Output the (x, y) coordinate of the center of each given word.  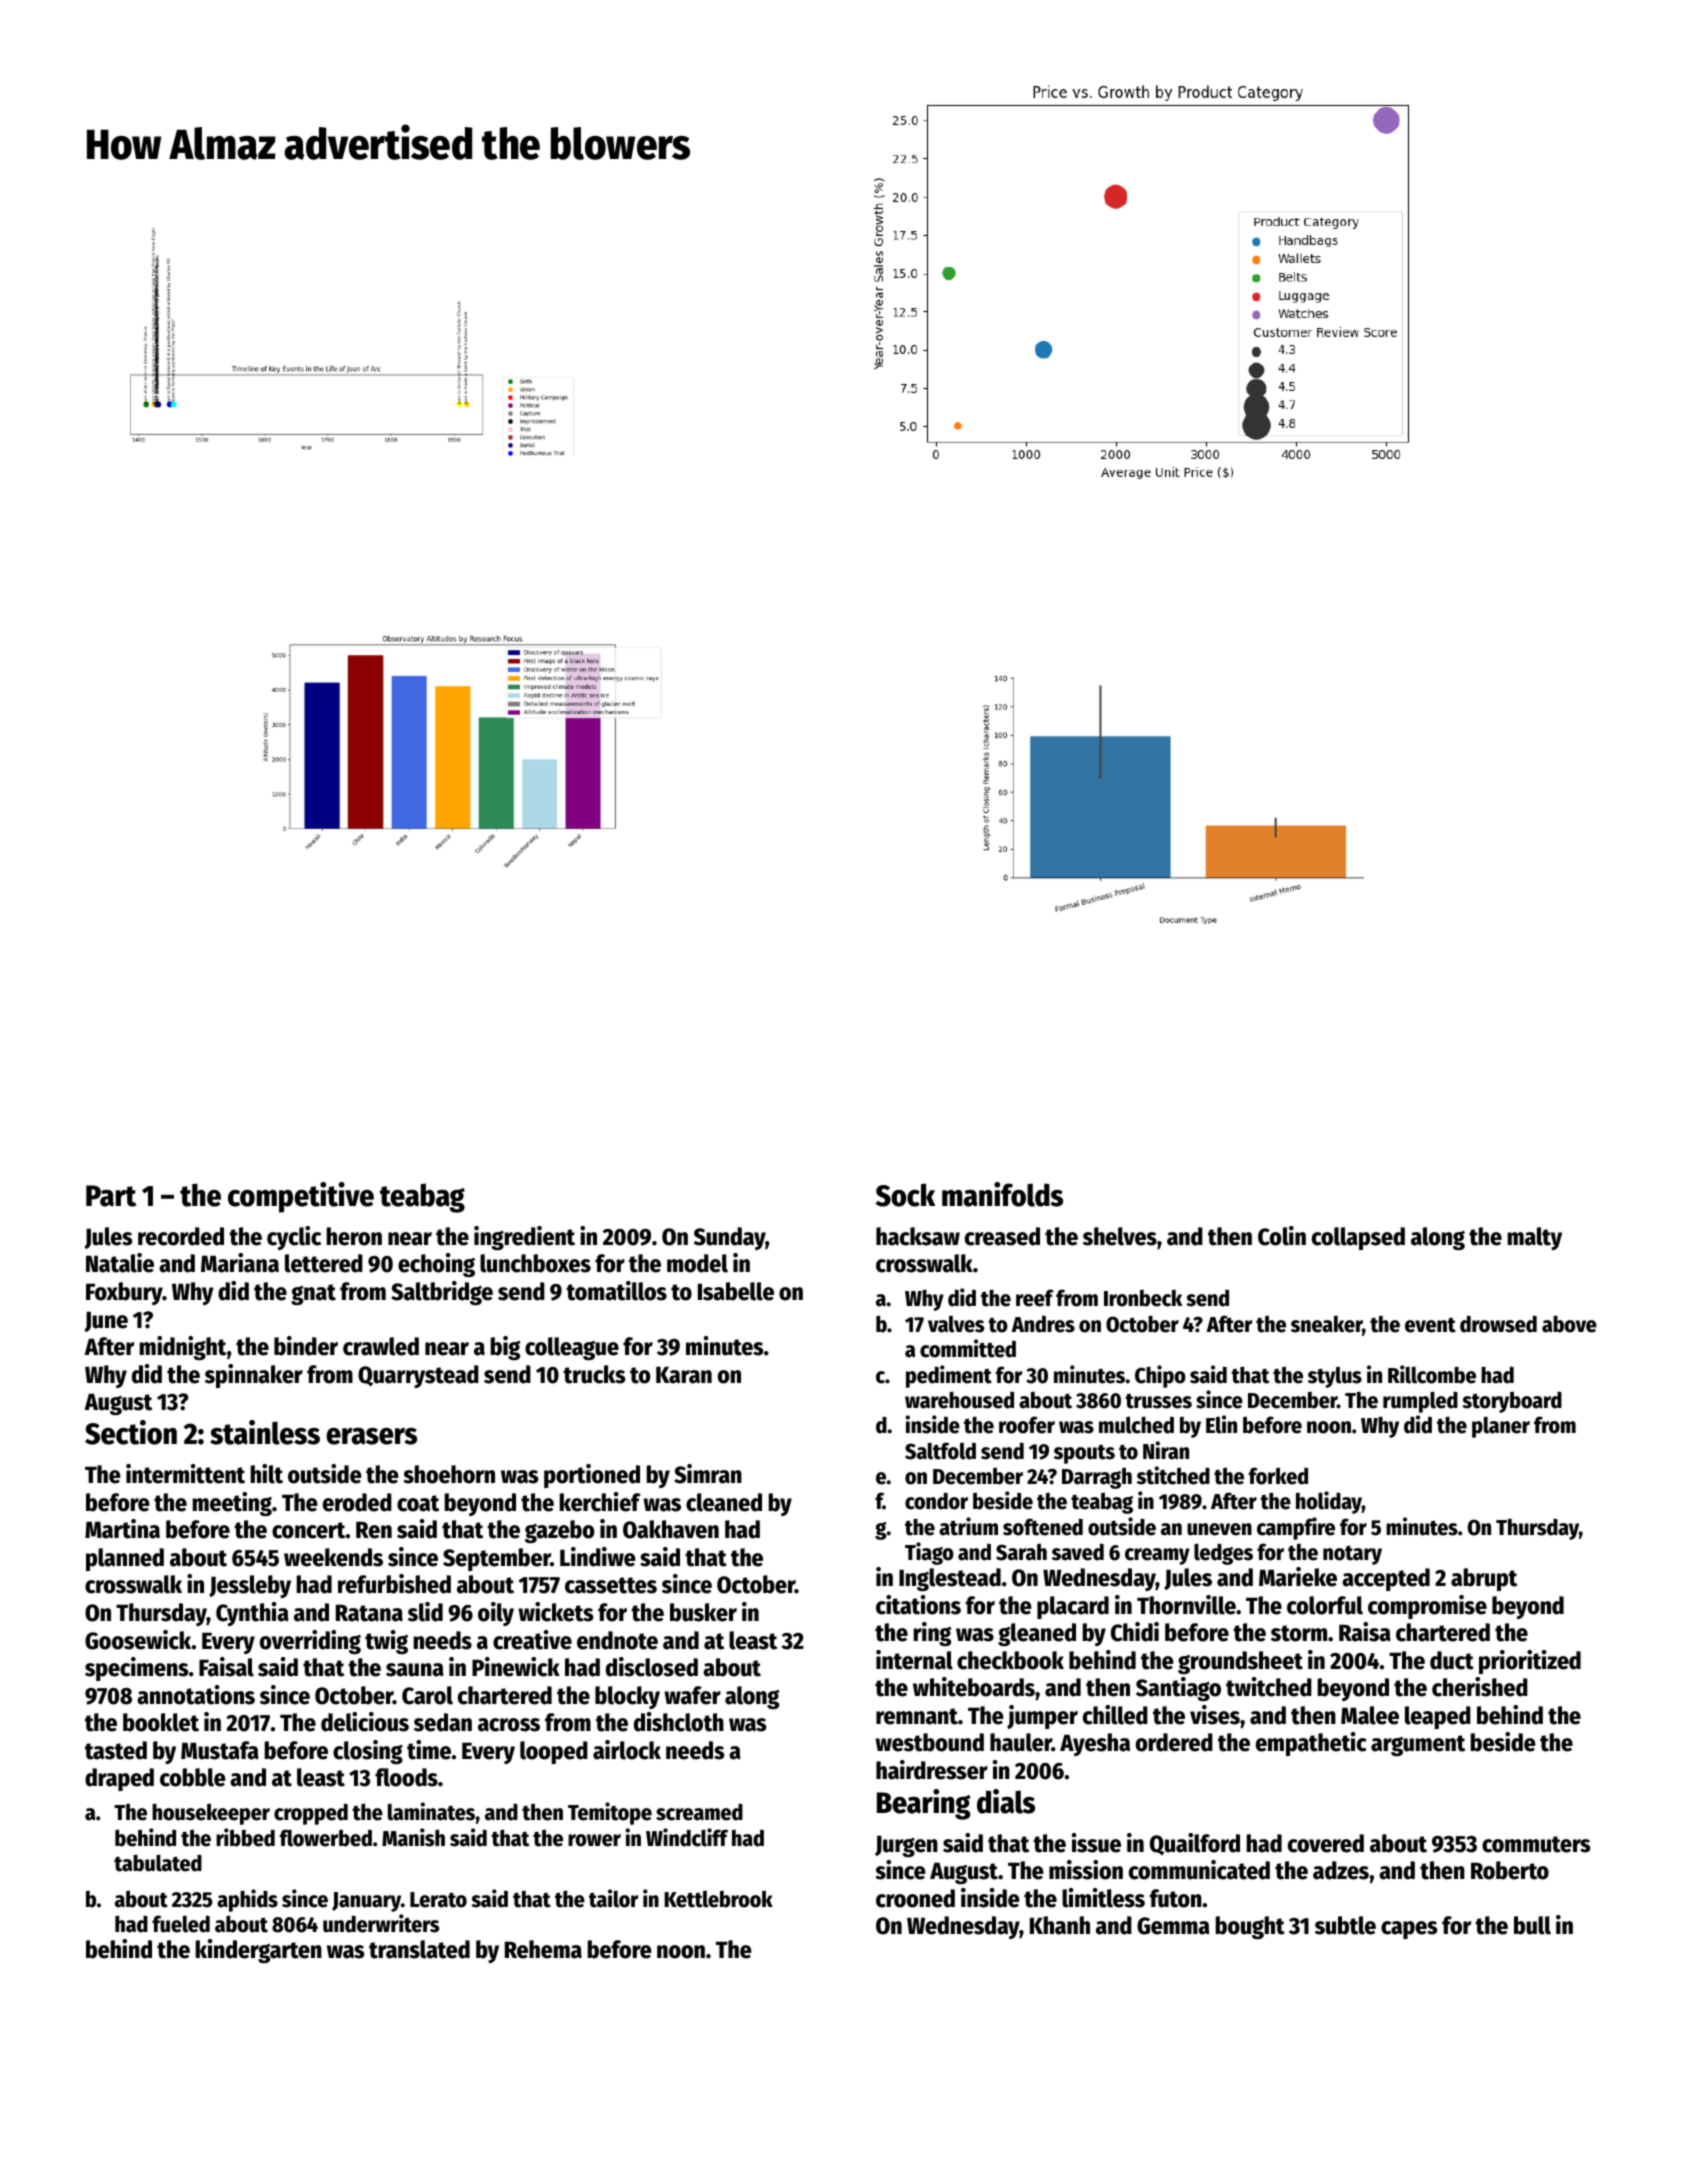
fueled (181, 1924)
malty (1534, 1238)
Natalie (120, 1263)
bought (1250, 1927)
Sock (905, 1195)
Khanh (1060, 1925)
